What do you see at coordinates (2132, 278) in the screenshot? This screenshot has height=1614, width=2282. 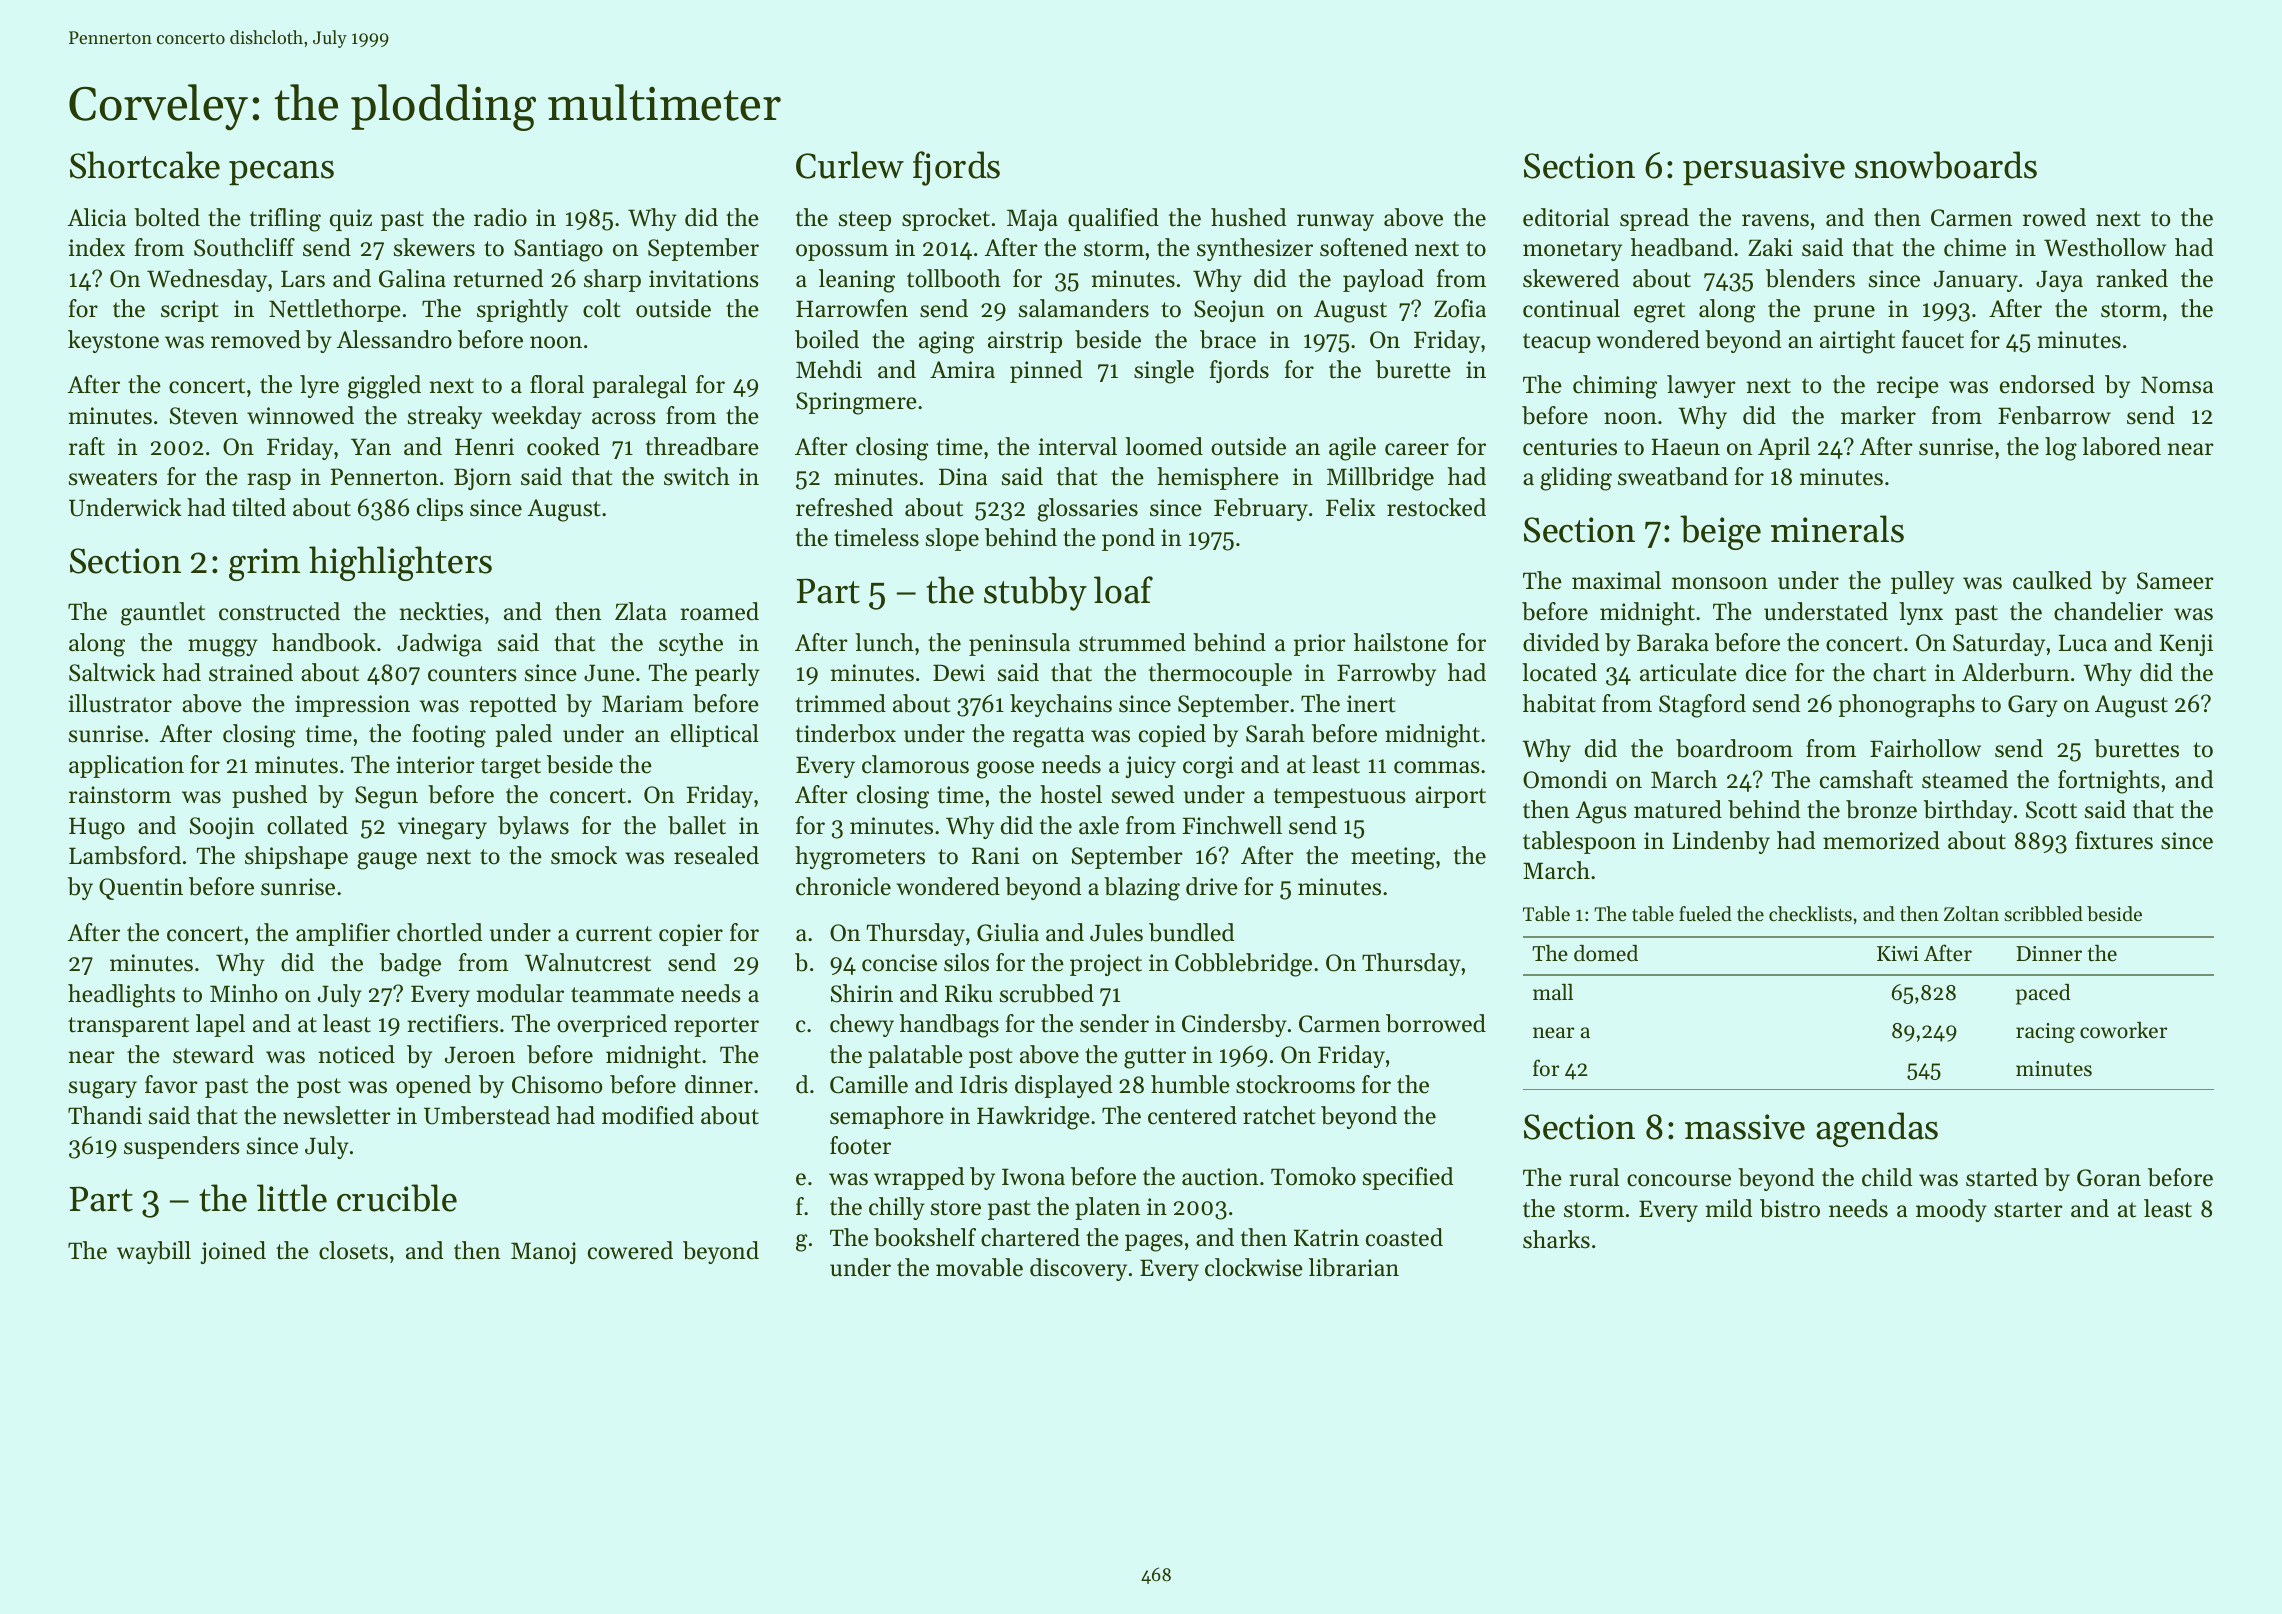 I see `ranked` at bounding box center [2132, 278].
